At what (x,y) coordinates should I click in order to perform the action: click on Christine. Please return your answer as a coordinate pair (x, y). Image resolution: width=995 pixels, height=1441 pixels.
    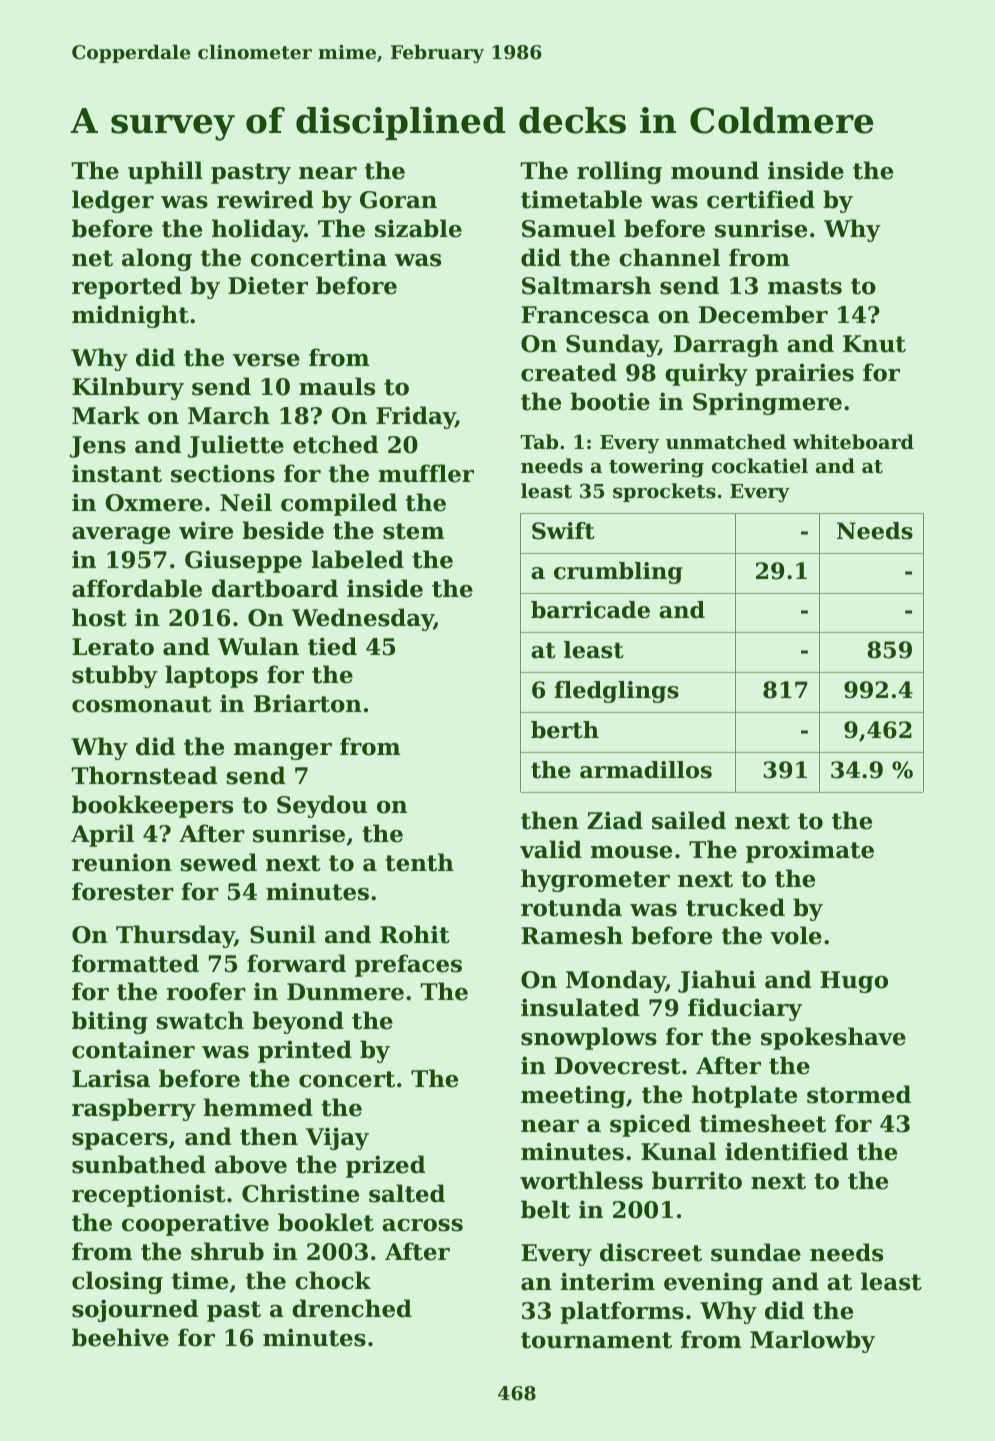
    Looking at the image, I should click on (300, 1193).
